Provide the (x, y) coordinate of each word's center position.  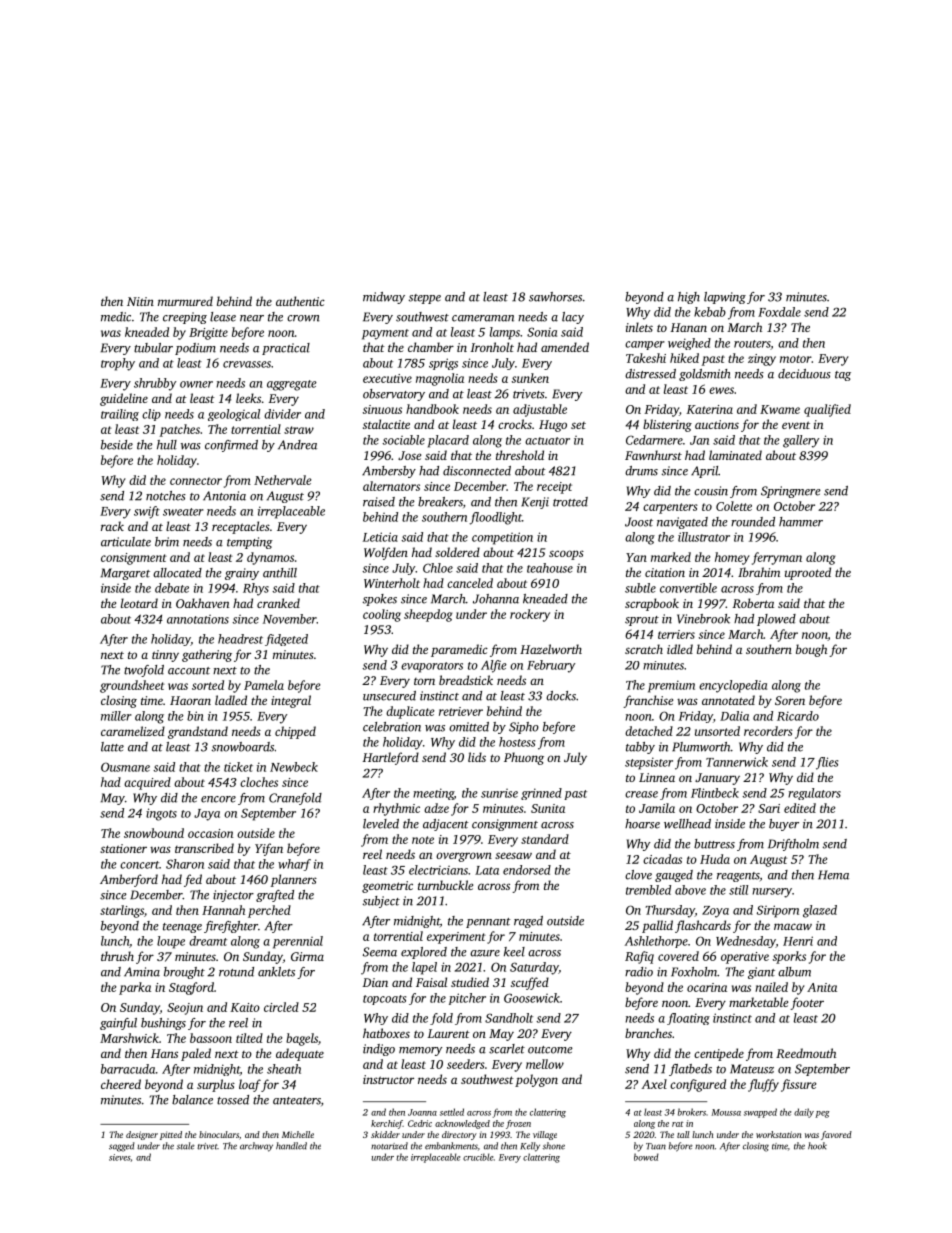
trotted (570, 502)
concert (139, 865)
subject (381, 902)
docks (561, 696)
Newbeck (294, 767)
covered (678, 956)
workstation (778, 1134)
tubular (153, 348)
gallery (801, 441)
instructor (388, 1079)
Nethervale (282, 480)
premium (671, 686)
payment (385, 334)
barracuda (128, 1069)
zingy (762, 360)
